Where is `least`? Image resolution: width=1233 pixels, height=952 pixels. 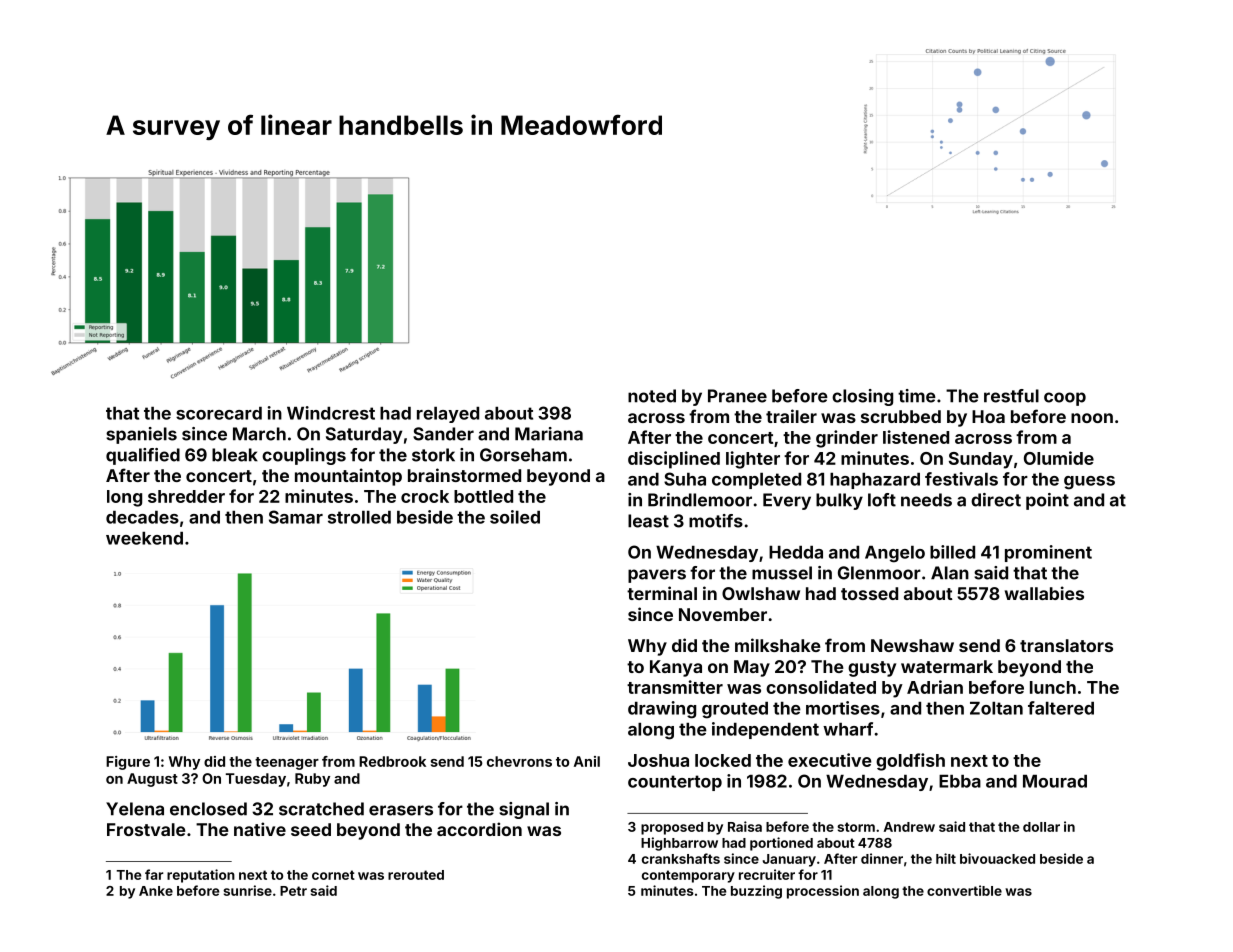 least is located at coordinates (648, 521).
